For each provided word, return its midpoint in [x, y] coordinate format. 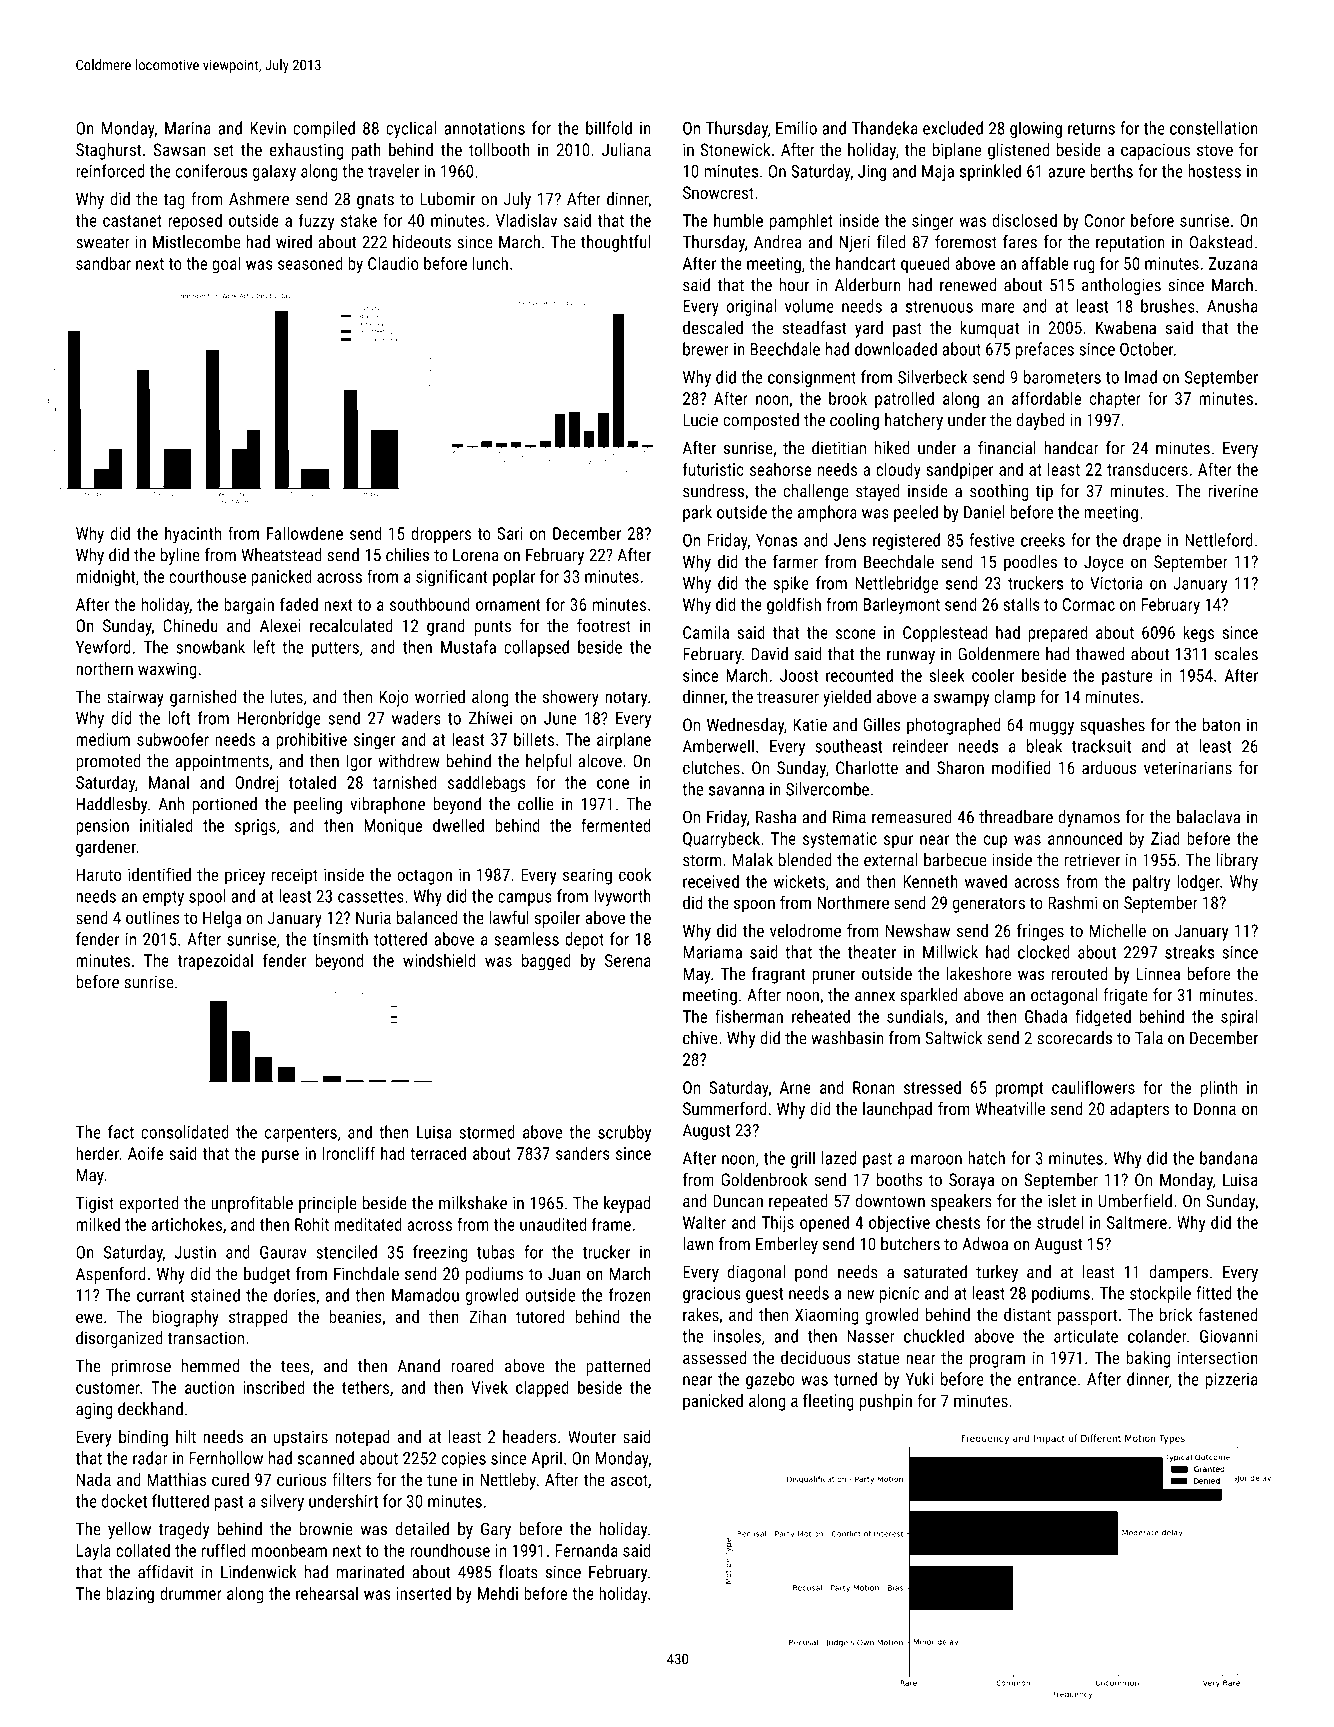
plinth [1219, 1089]
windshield [439, 960]
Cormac [1089, 604]
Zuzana [1233, 263]
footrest [604, 625]
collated [143, 1550]
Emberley [787, 1245]
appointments [222, 763]
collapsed [536, 648]
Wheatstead [281, 555]
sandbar [103, 263]
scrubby [624, 1133]
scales [1236, 654]
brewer [706, 349]
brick [1176, 1314]
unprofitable [252, 1204]
